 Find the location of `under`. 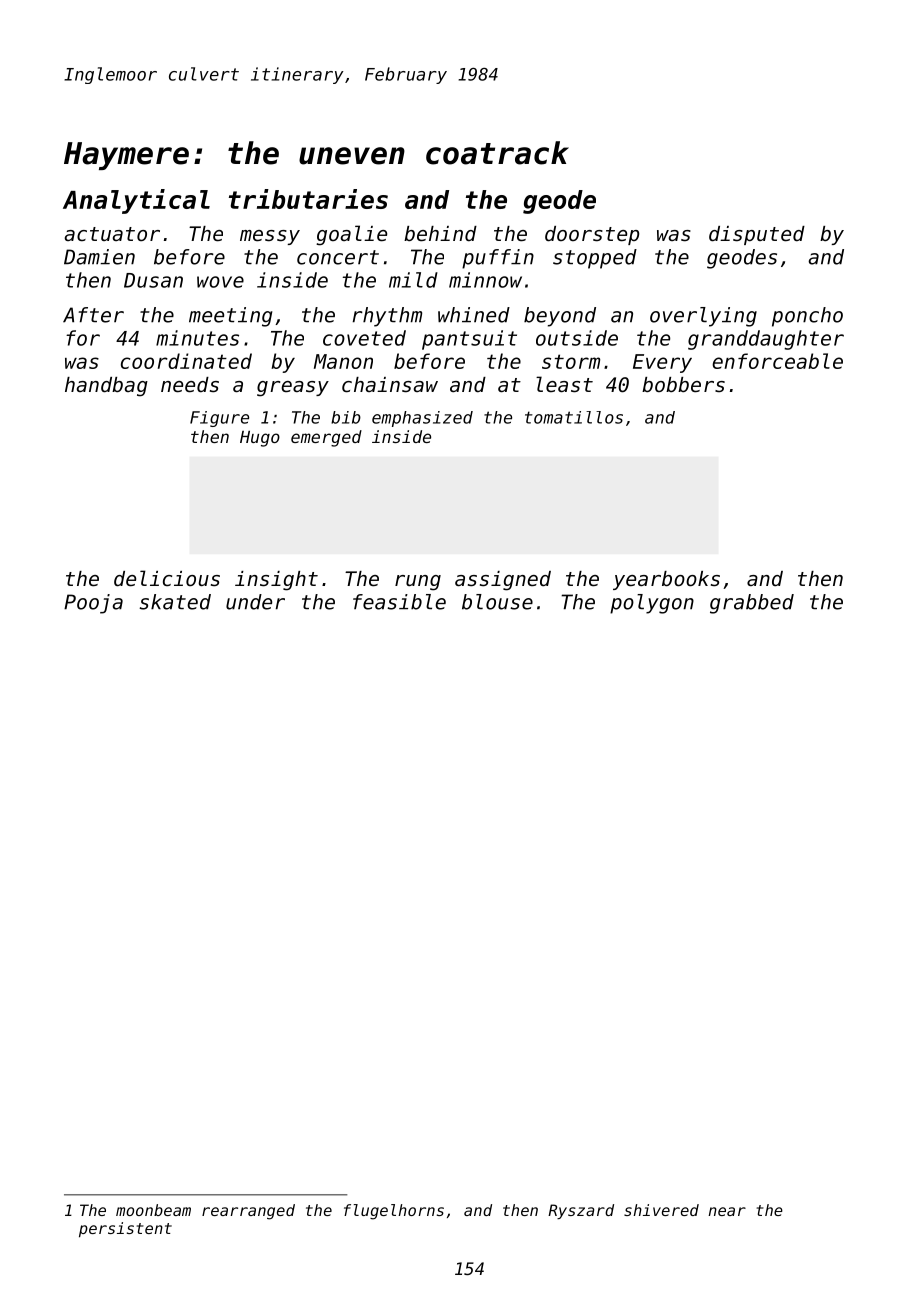

under is located at coordinates (255, 602).
